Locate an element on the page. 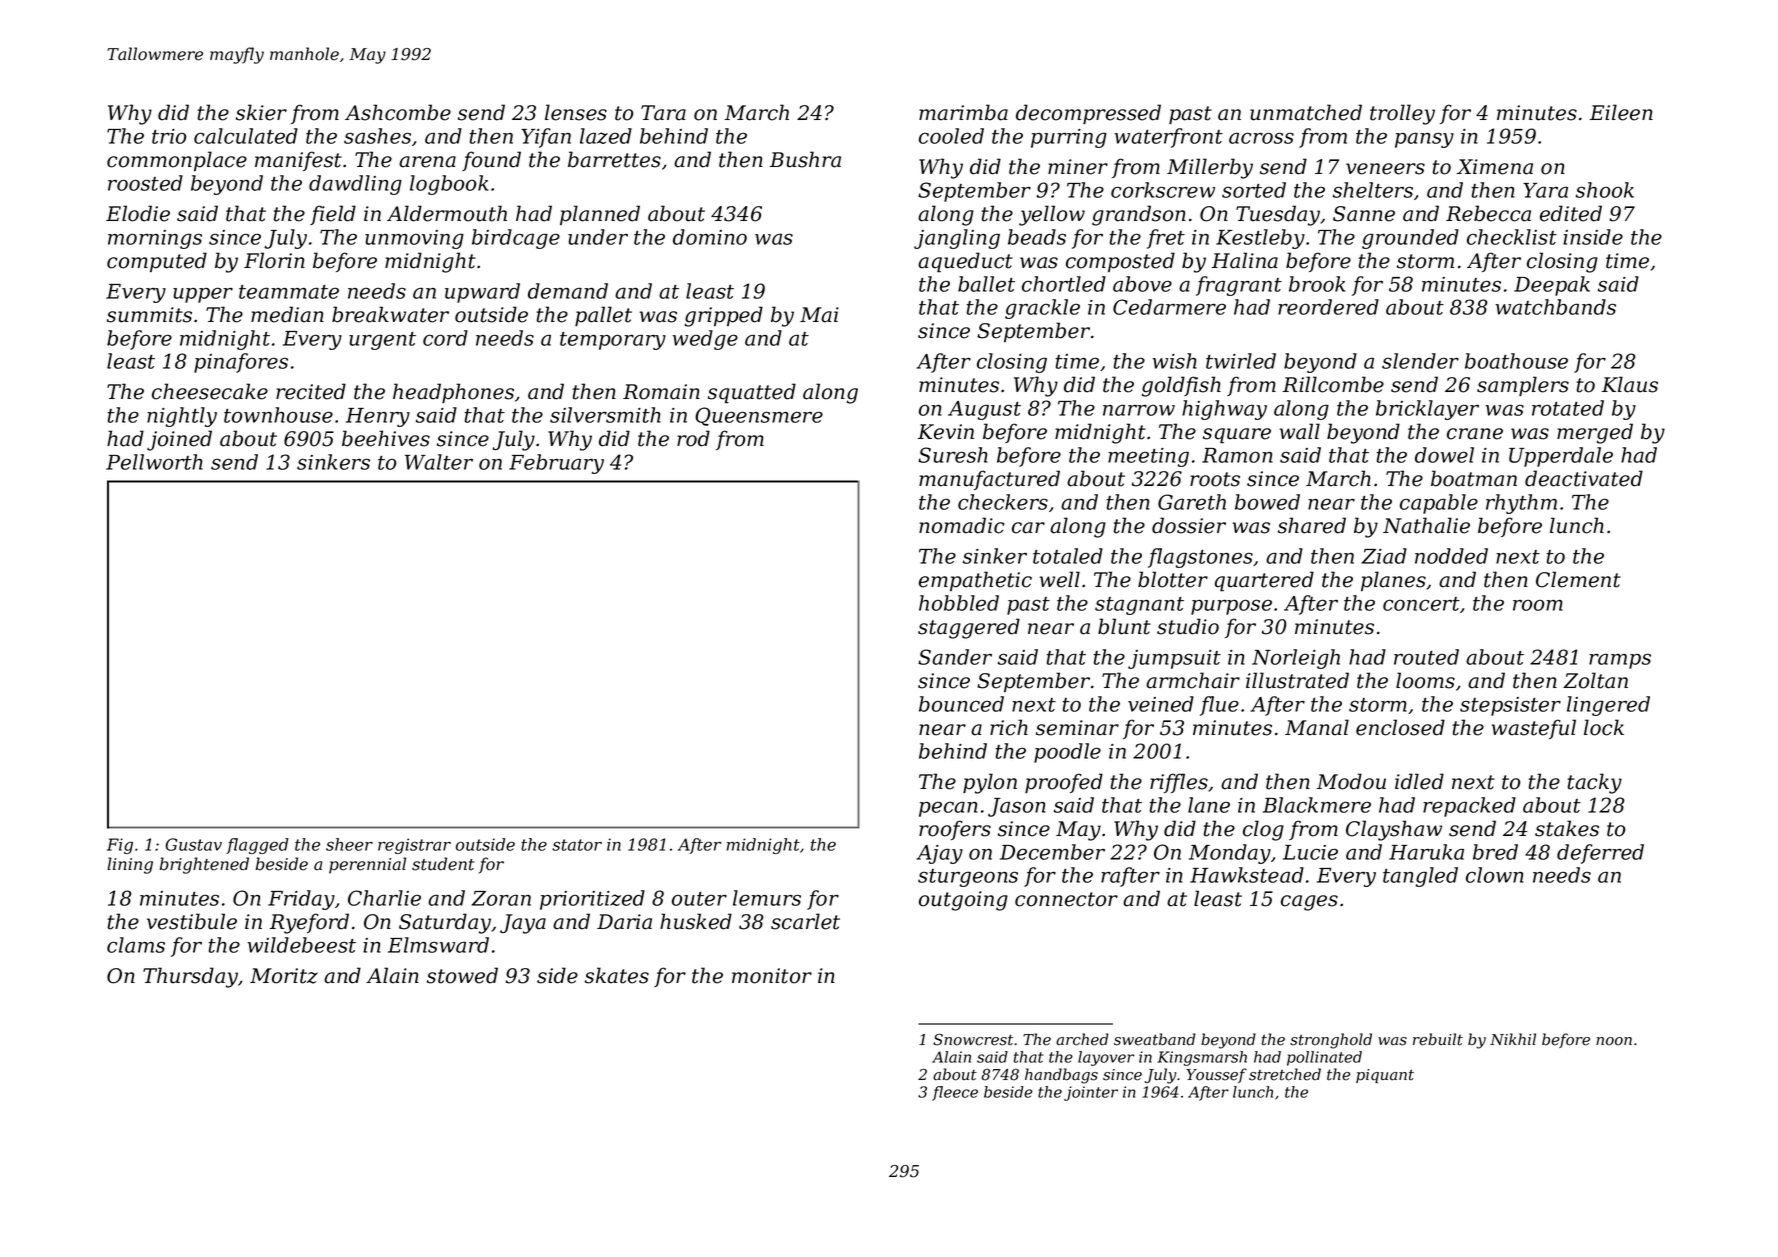 This page has width=1778, height=1257. fleece is located at coordinates (955, 1093).
